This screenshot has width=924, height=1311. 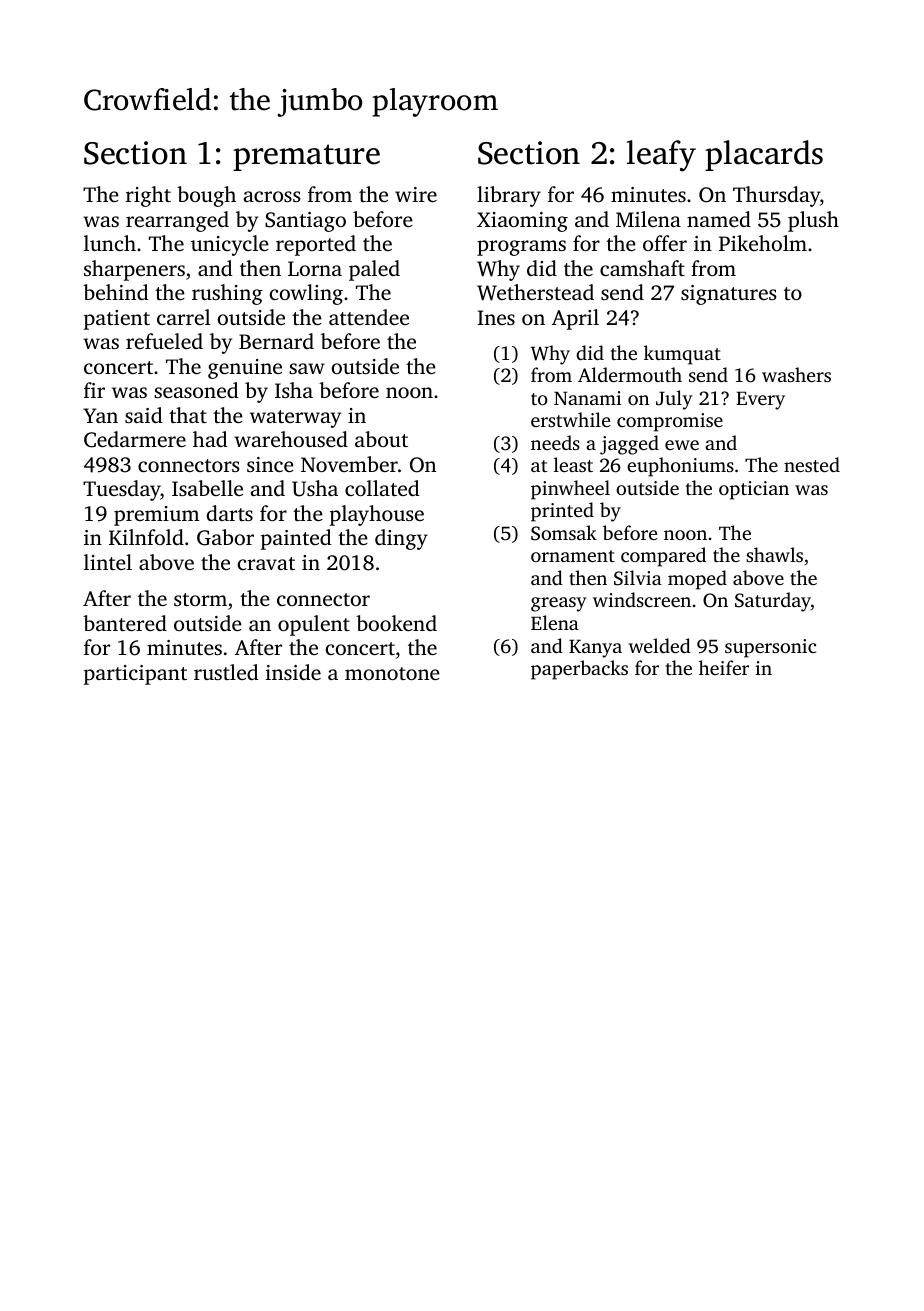 I want to click on lintel, so click(x=108, y=562).
